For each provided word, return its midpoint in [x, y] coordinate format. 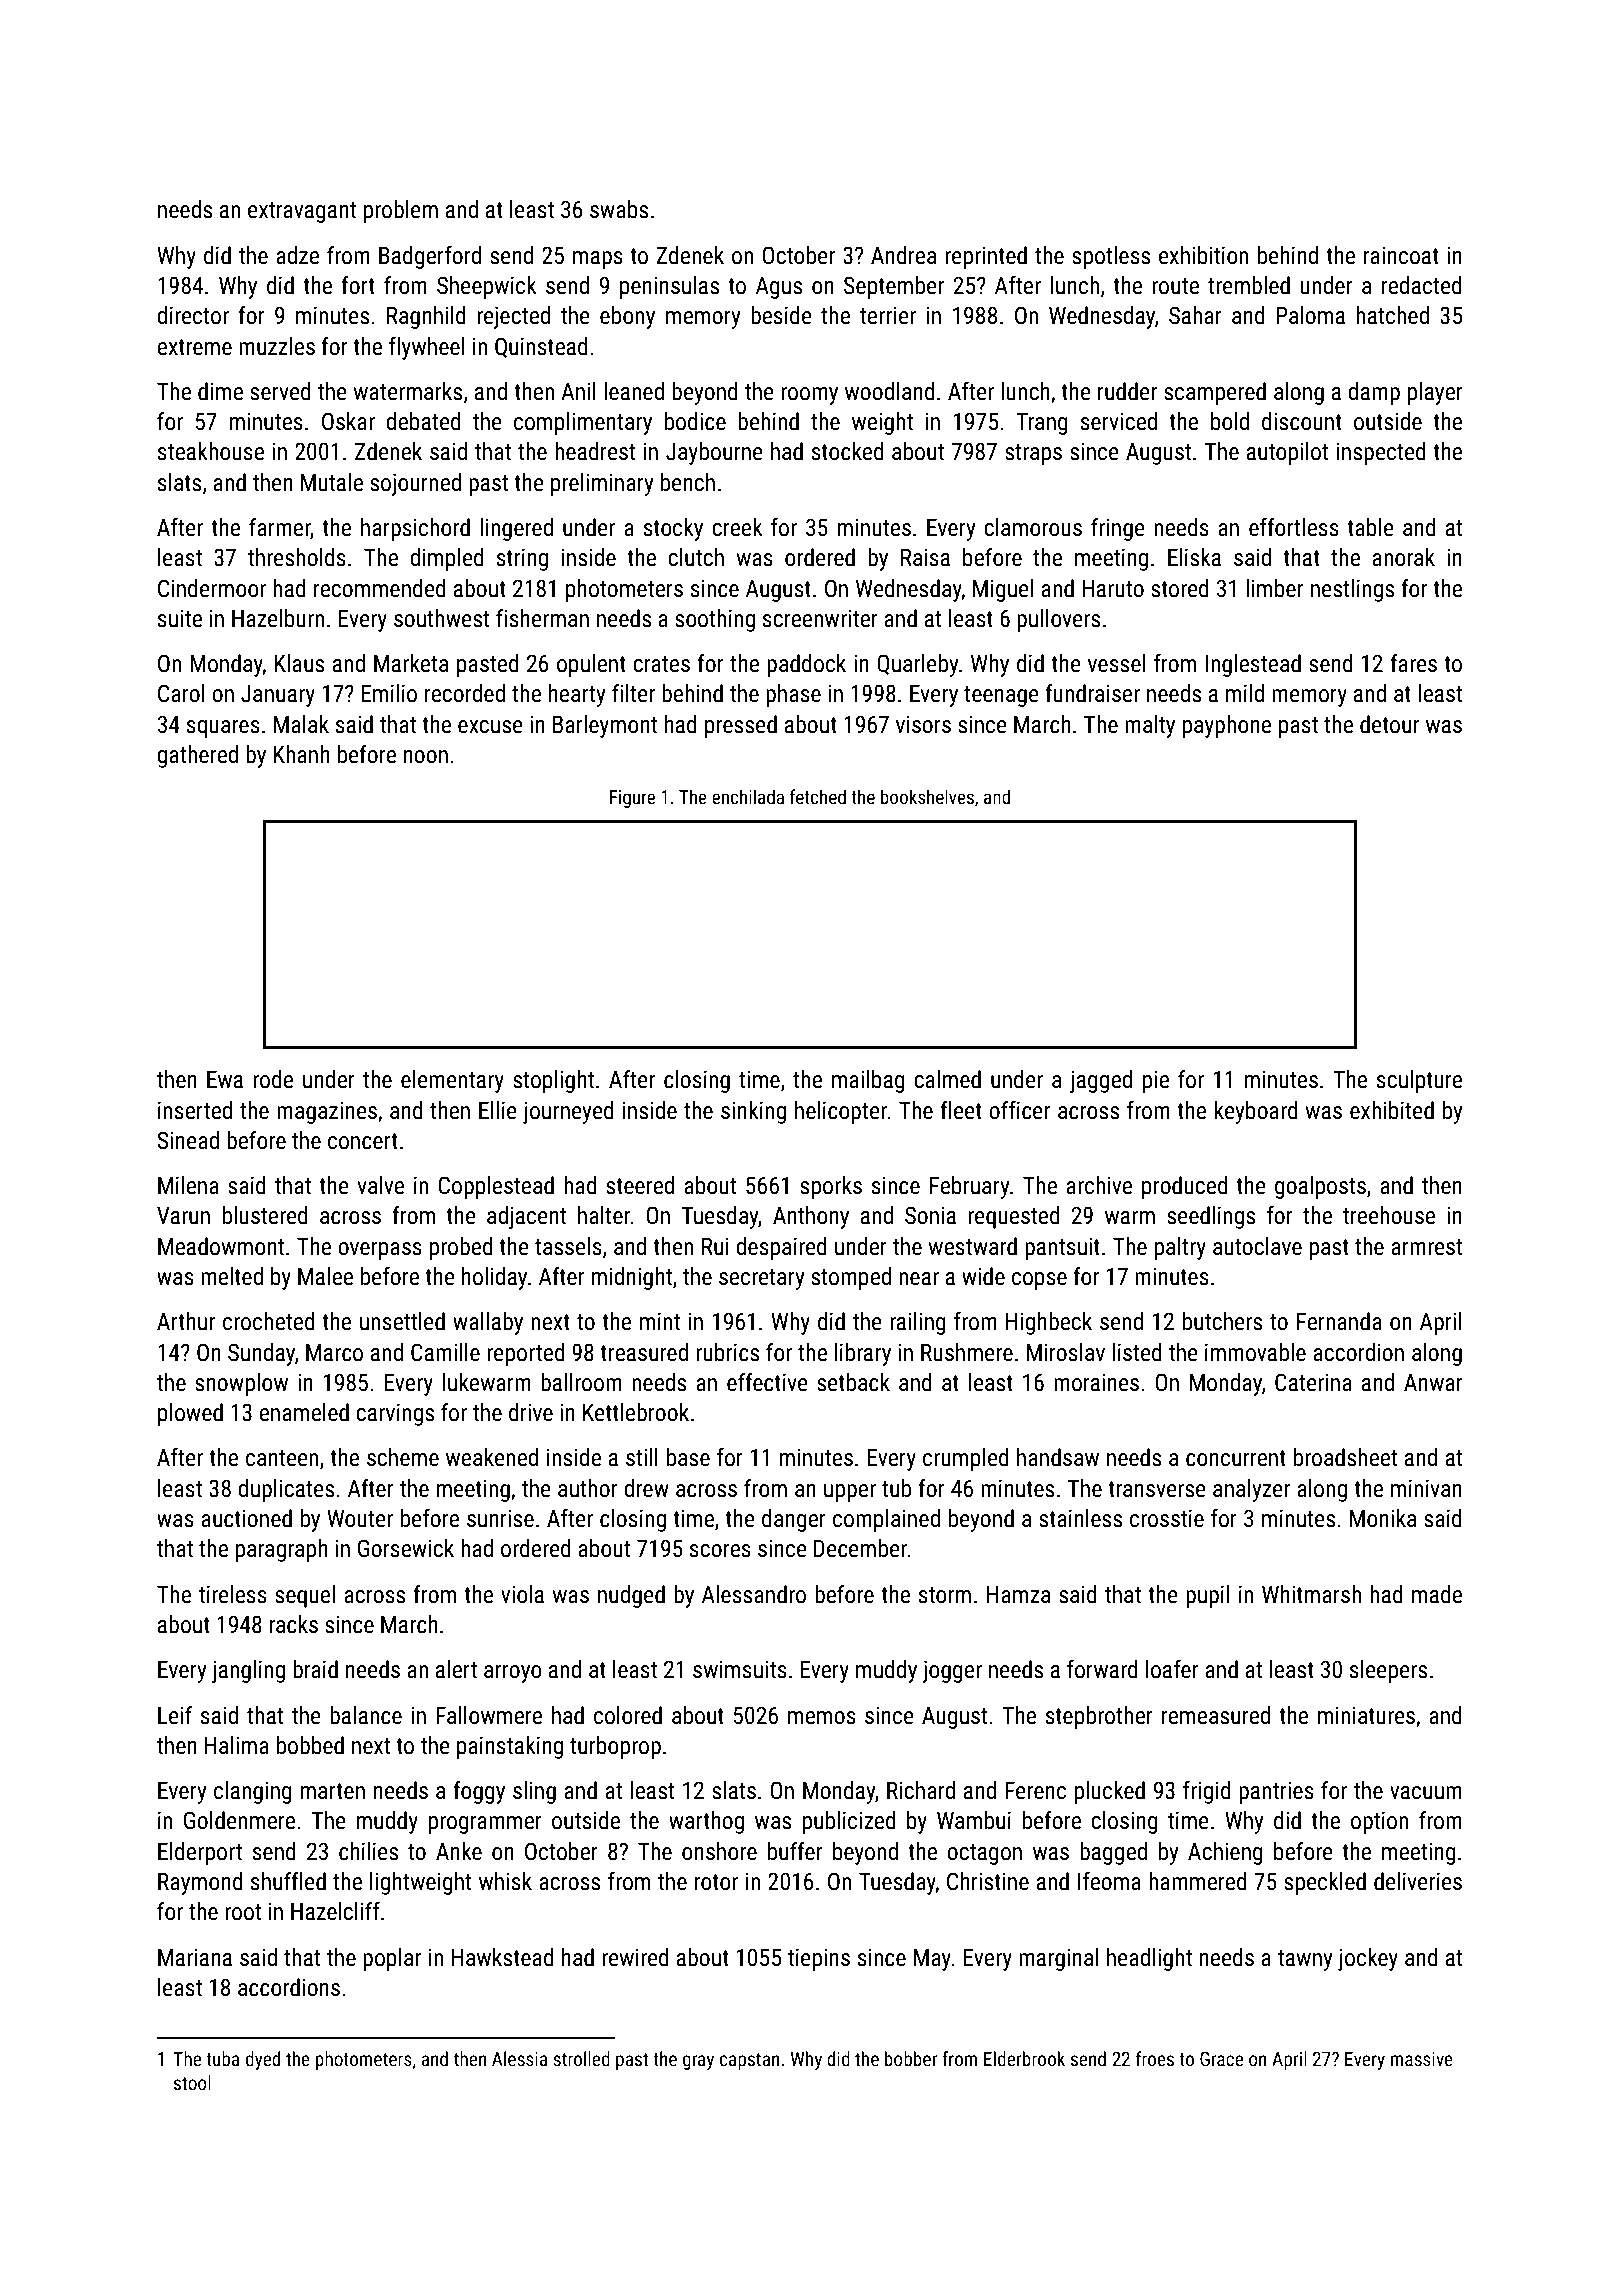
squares [223, 729]
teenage [1001, 696]
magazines [327, 1112]
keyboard [1256, 1112]
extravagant [302, 212]
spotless [1111, 257]
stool [192, 2082]
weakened [492, 1457]
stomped [851, 1278]
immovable [1255, 1352]
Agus [779, 288]
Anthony [811, 1217]
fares [1413, 663]
